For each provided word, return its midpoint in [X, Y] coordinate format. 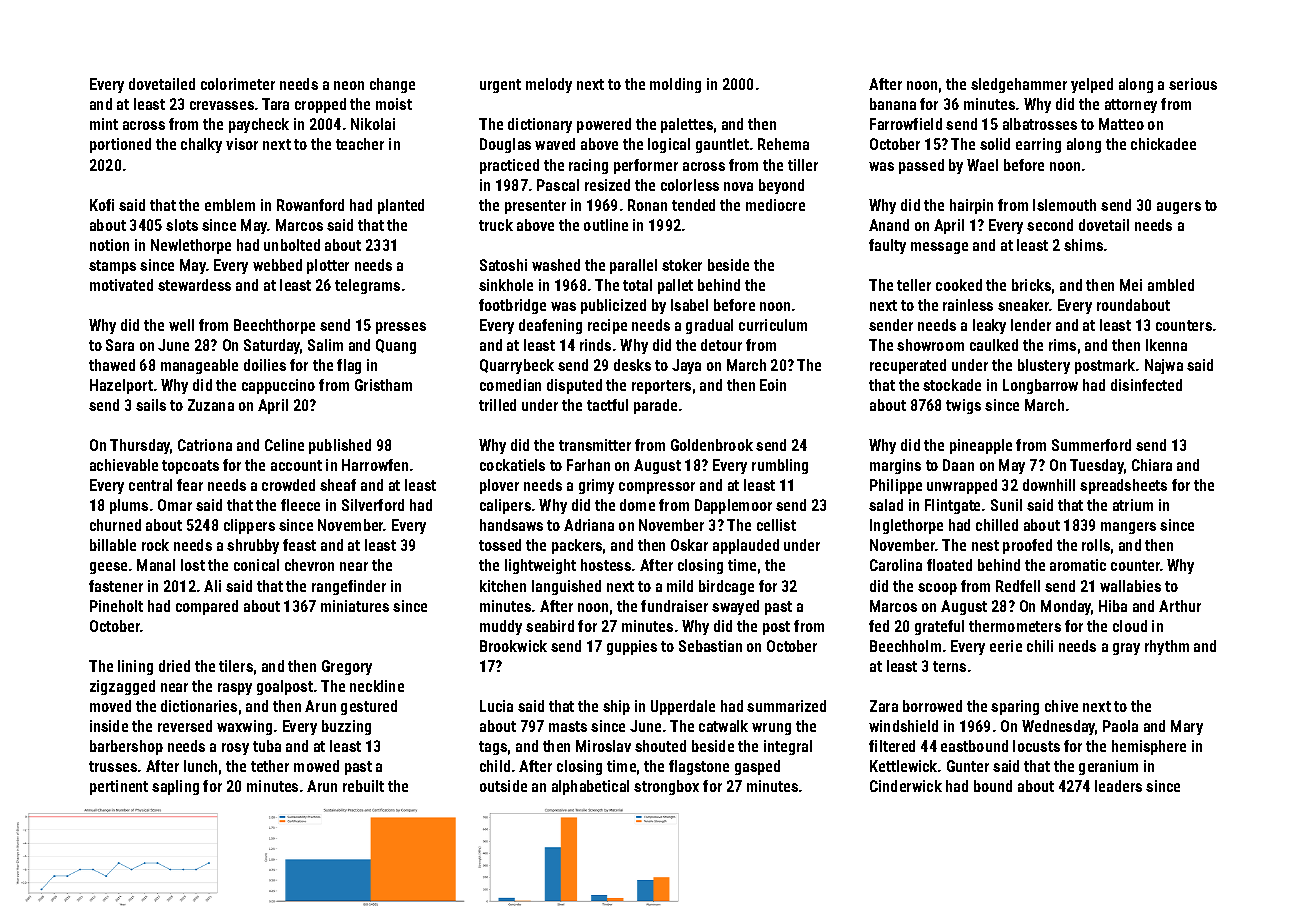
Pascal [558, 185]
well [181, 325]
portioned [120, 145]
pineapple [981, 446]
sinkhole [506, 285]
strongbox [666, 787]
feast [299, 545]
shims [1083, 245]
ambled [1171, 285]
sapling [175, 787]
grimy [596, 486]
